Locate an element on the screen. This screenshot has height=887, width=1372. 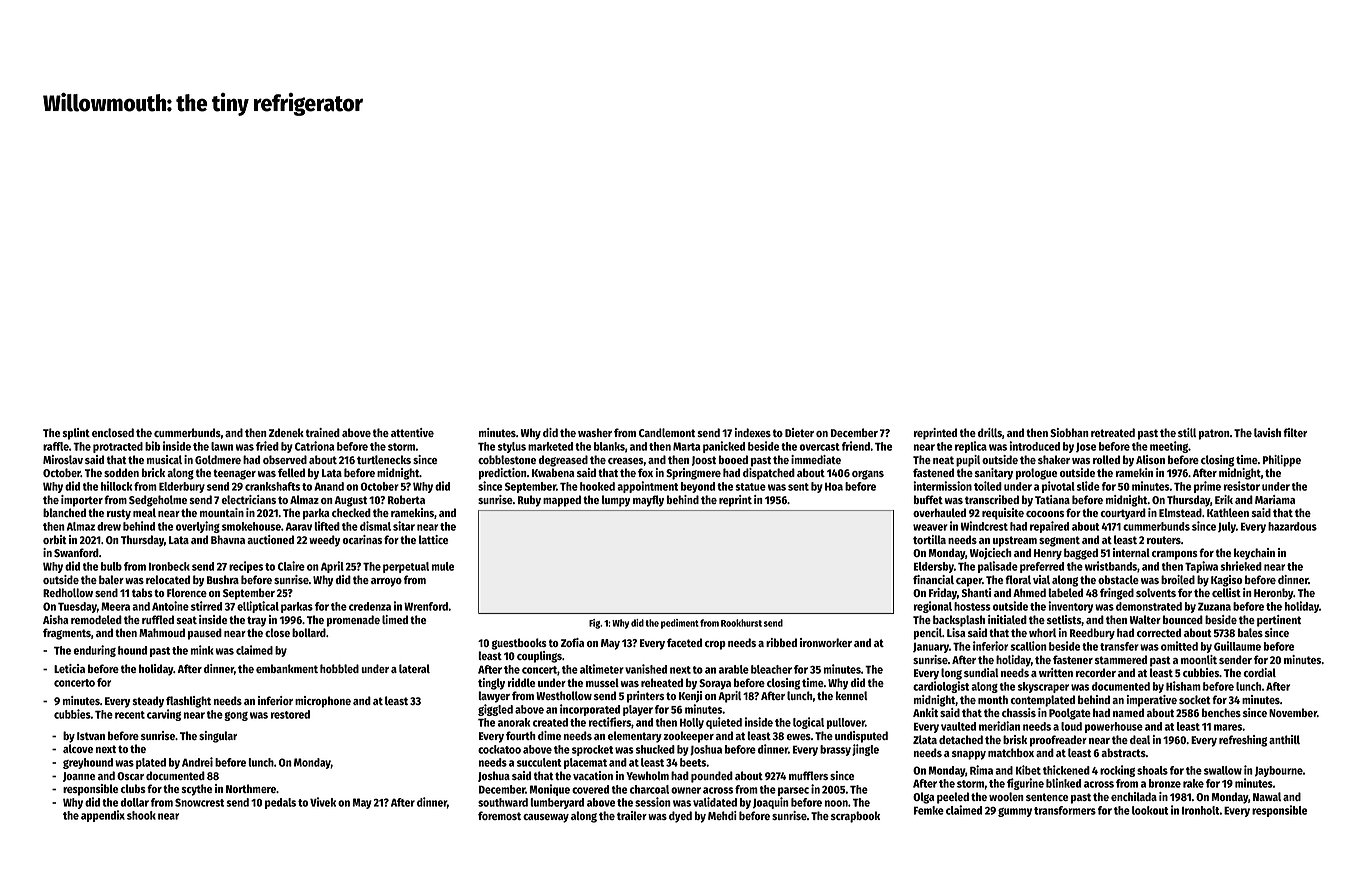
filter is located at coordinates (1295, 432).
